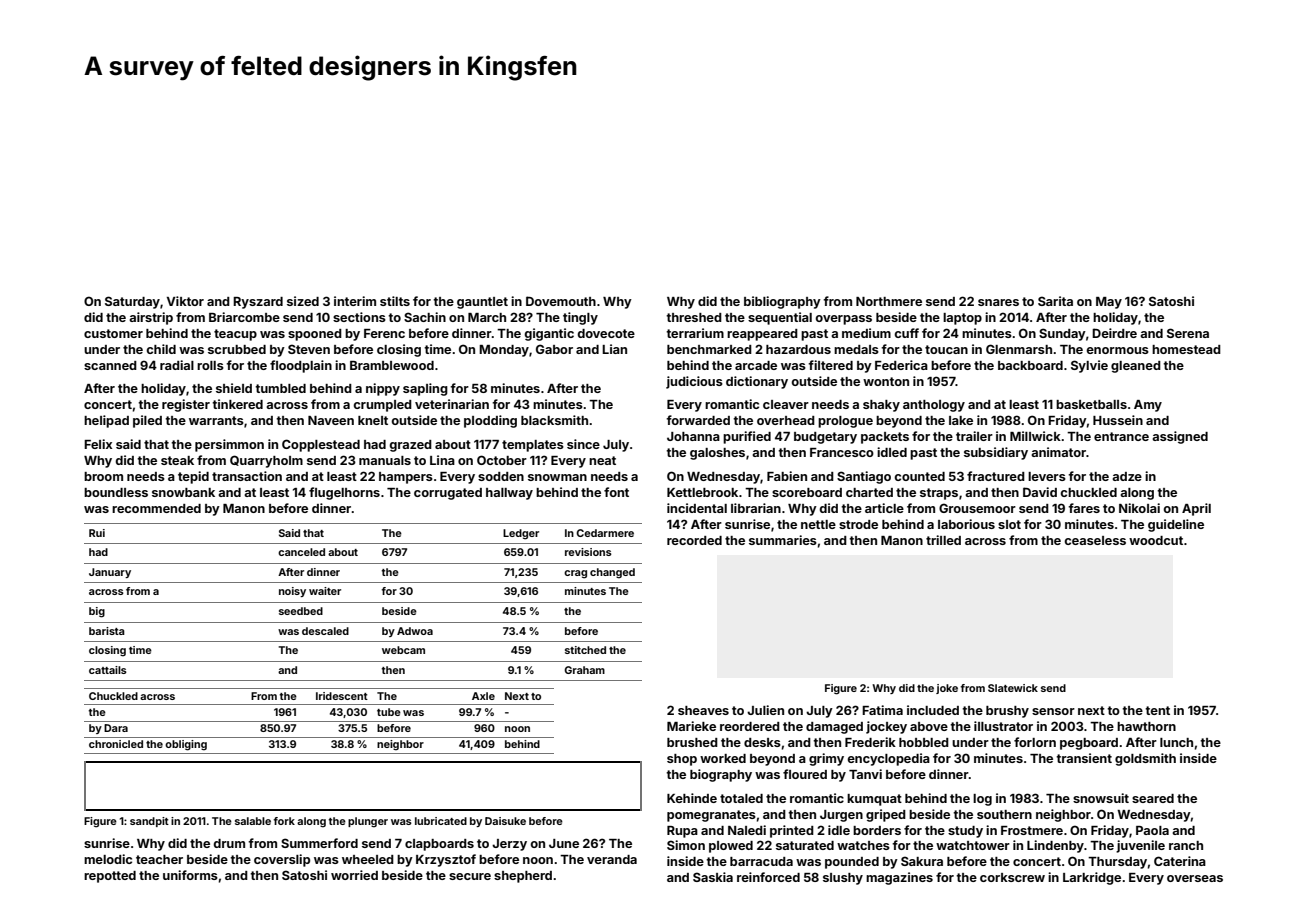  Describe the element at coordinates (783, 540) in the screenshot. I see `summaries` at that location.
